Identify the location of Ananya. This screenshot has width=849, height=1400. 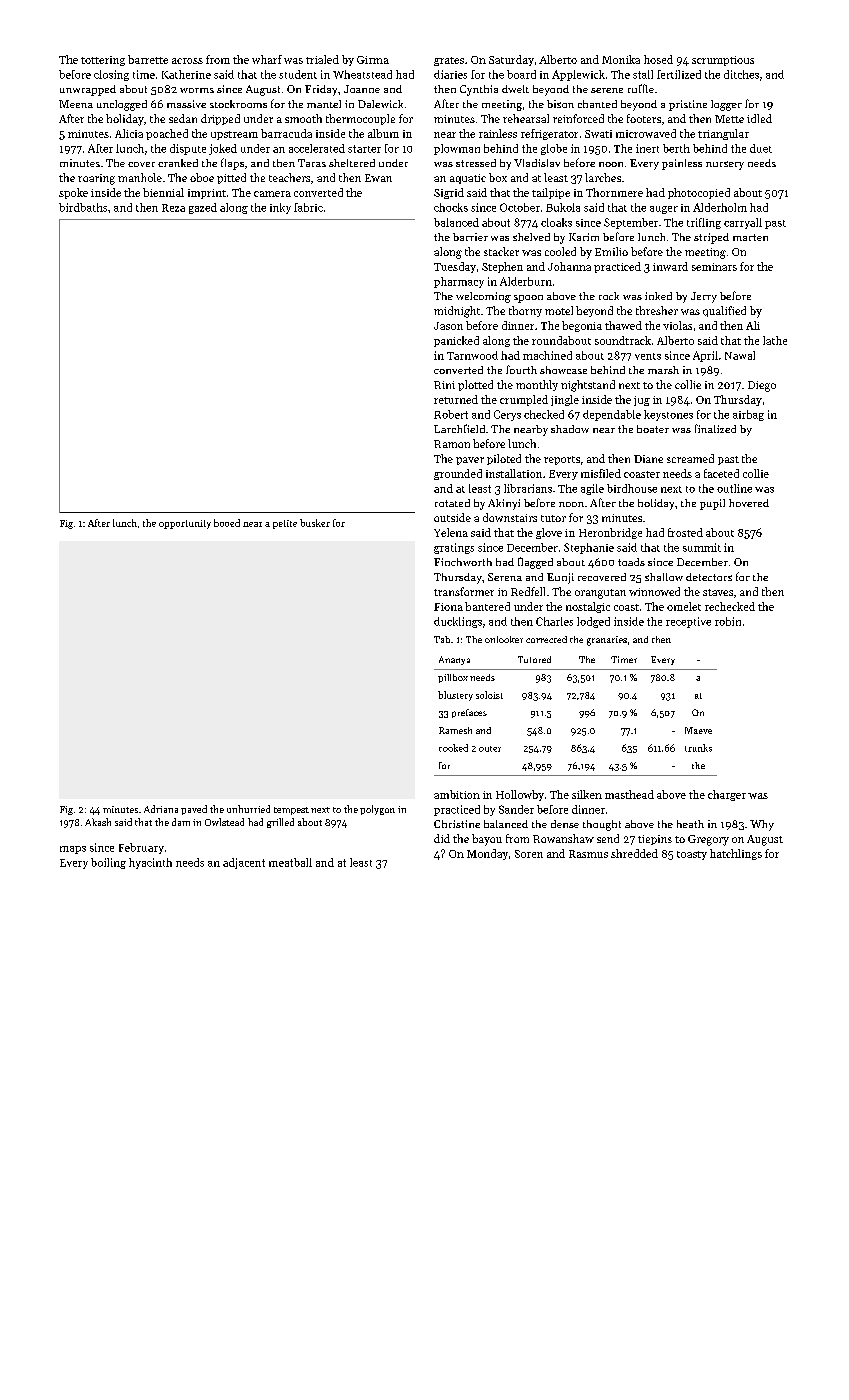
(454, 660).
